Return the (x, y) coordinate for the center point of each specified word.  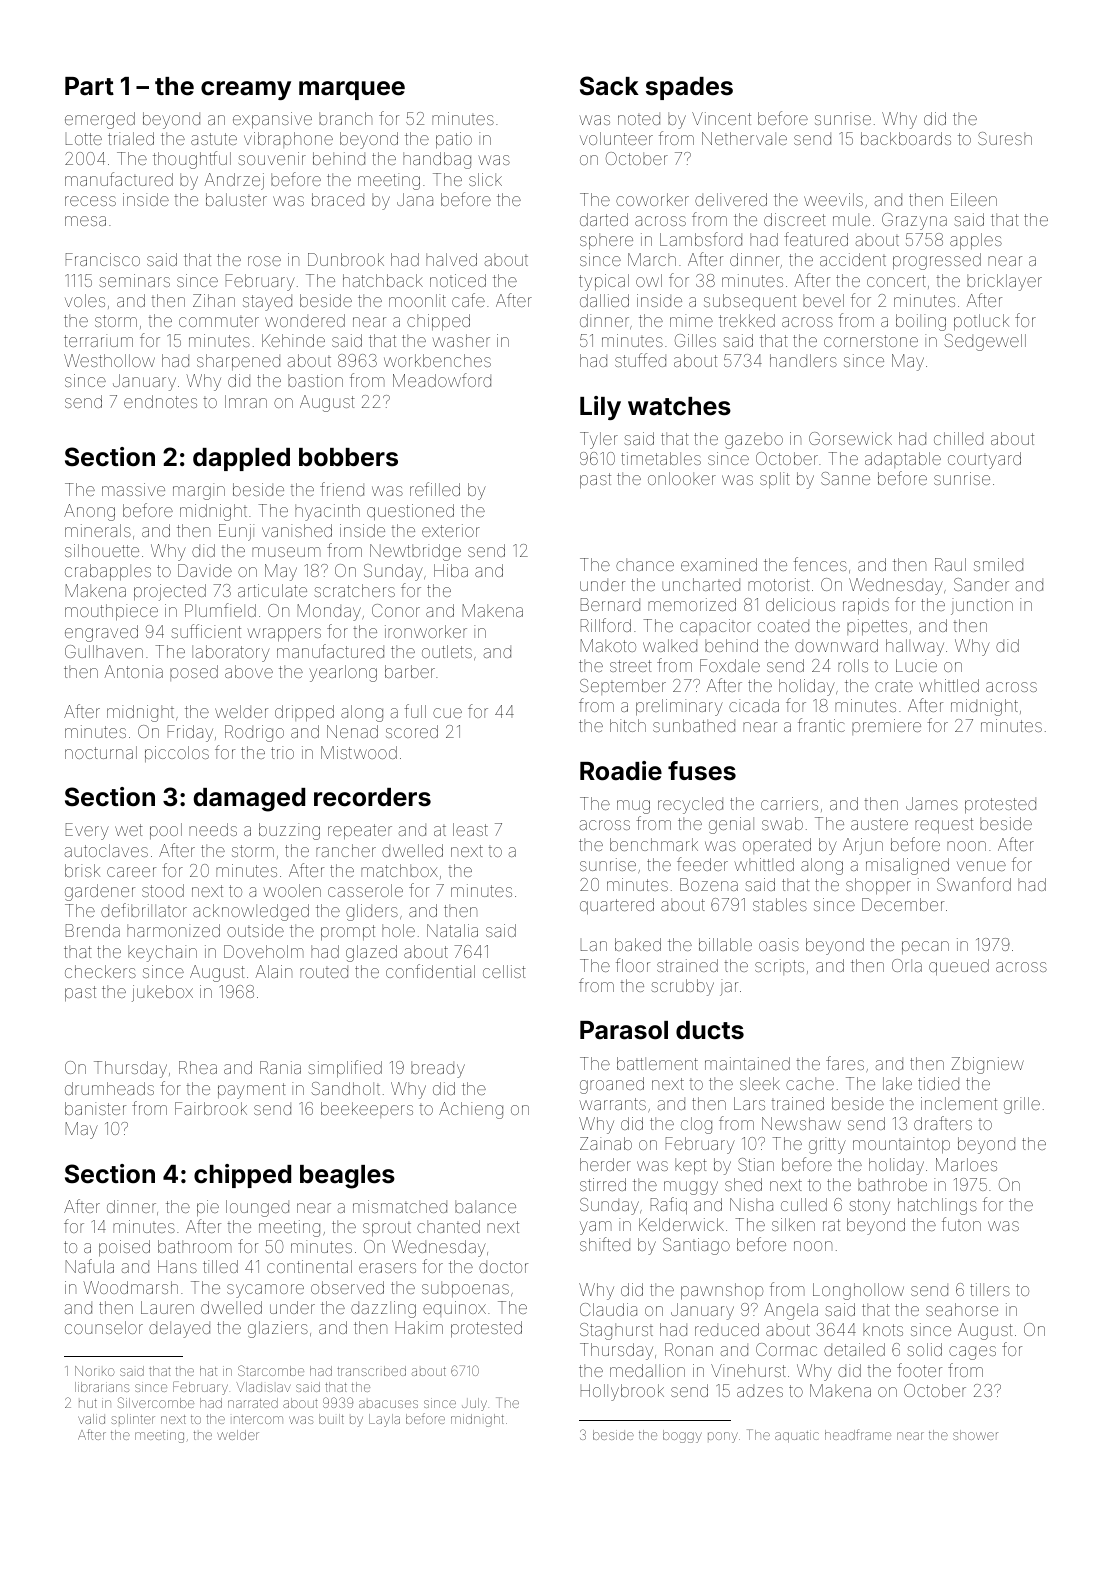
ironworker (426, 631)
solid (924, 1349)
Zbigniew (987, 1065)
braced (338, 199)
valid (91, 1419)
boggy (682, 1436)
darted (604, 219)
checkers (100, 971)
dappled (241, 459)
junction (982, 606)
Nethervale (744, 138)
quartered (617, 906)
